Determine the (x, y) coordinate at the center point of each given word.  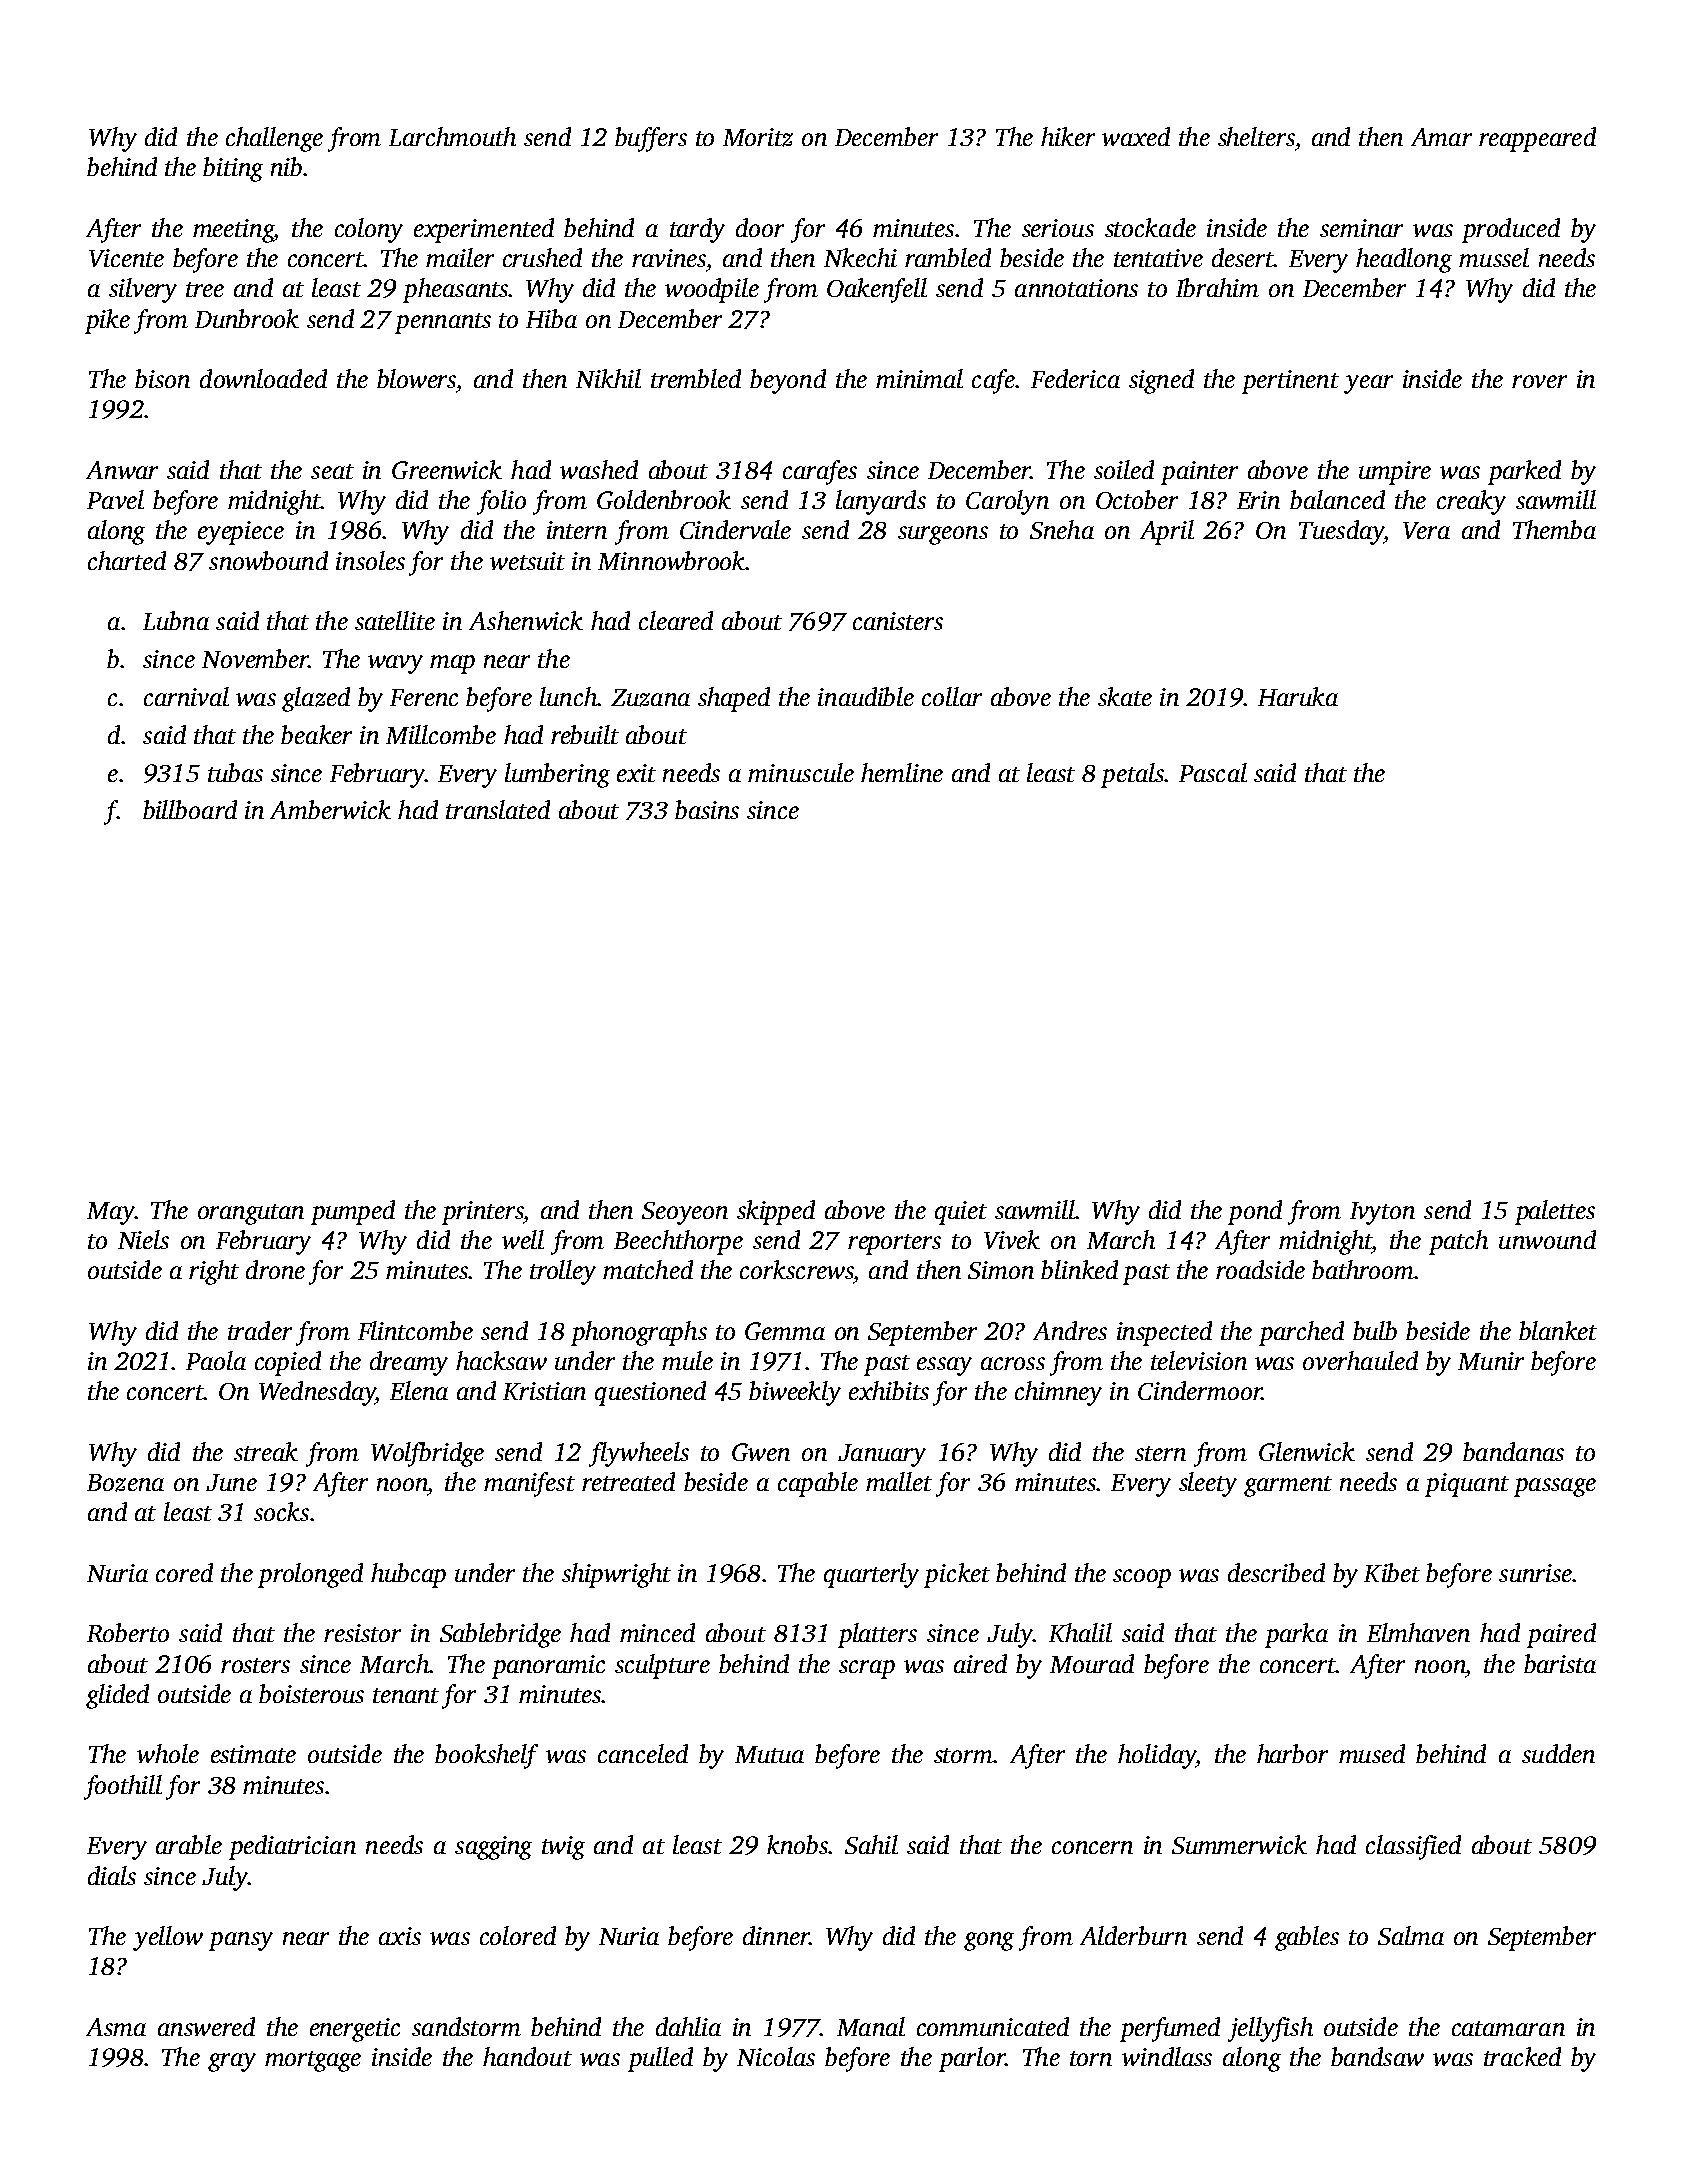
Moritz (758, 137)
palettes (1555, 1212)
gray (232, 2062)
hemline (902, 772)
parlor (972, 2059)
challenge (274, 139)
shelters (1256, 136)
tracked (1522, 2056)
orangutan (251, 1214)
